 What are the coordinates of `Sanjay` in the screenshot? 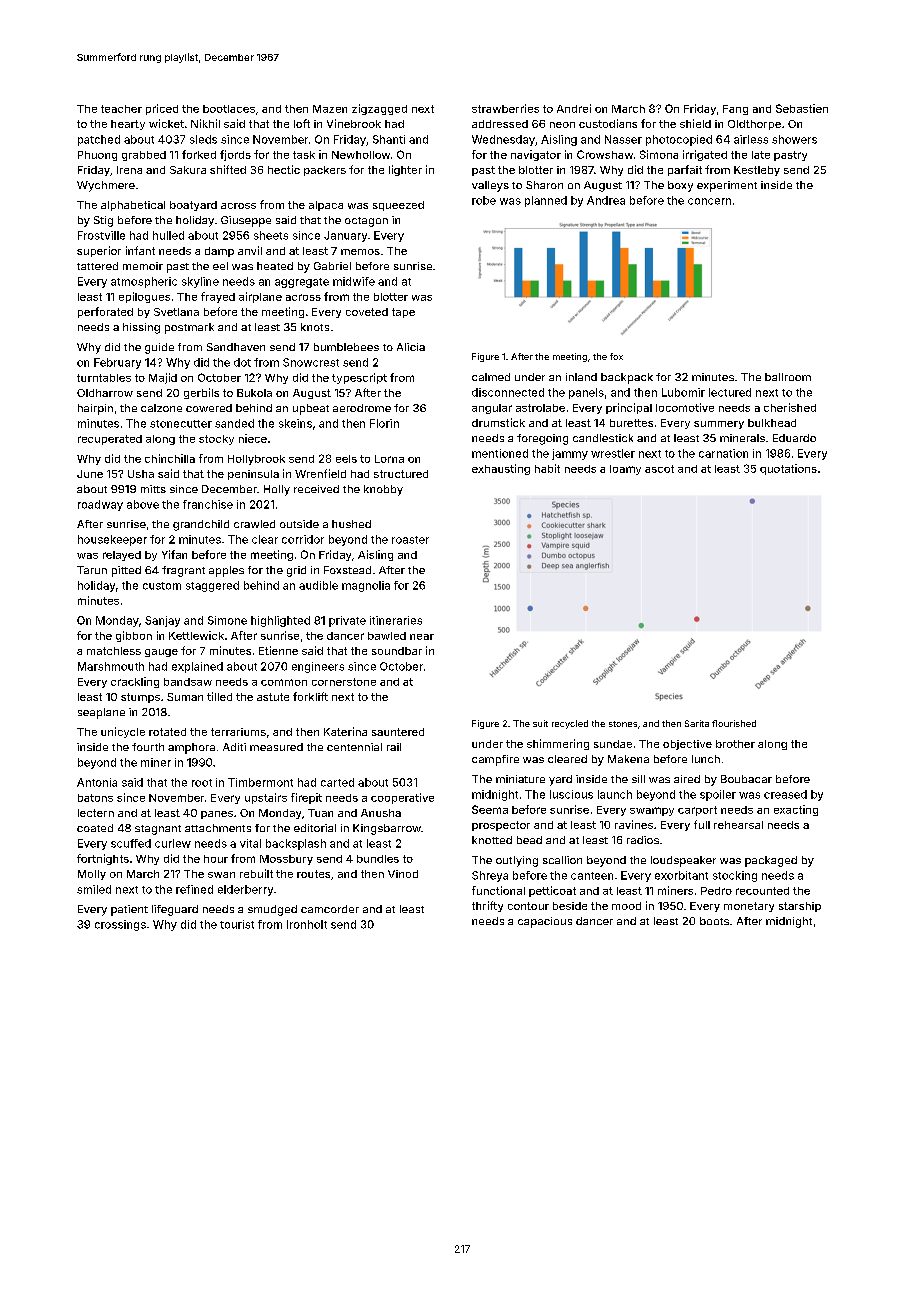 It's located at (162, 621).
